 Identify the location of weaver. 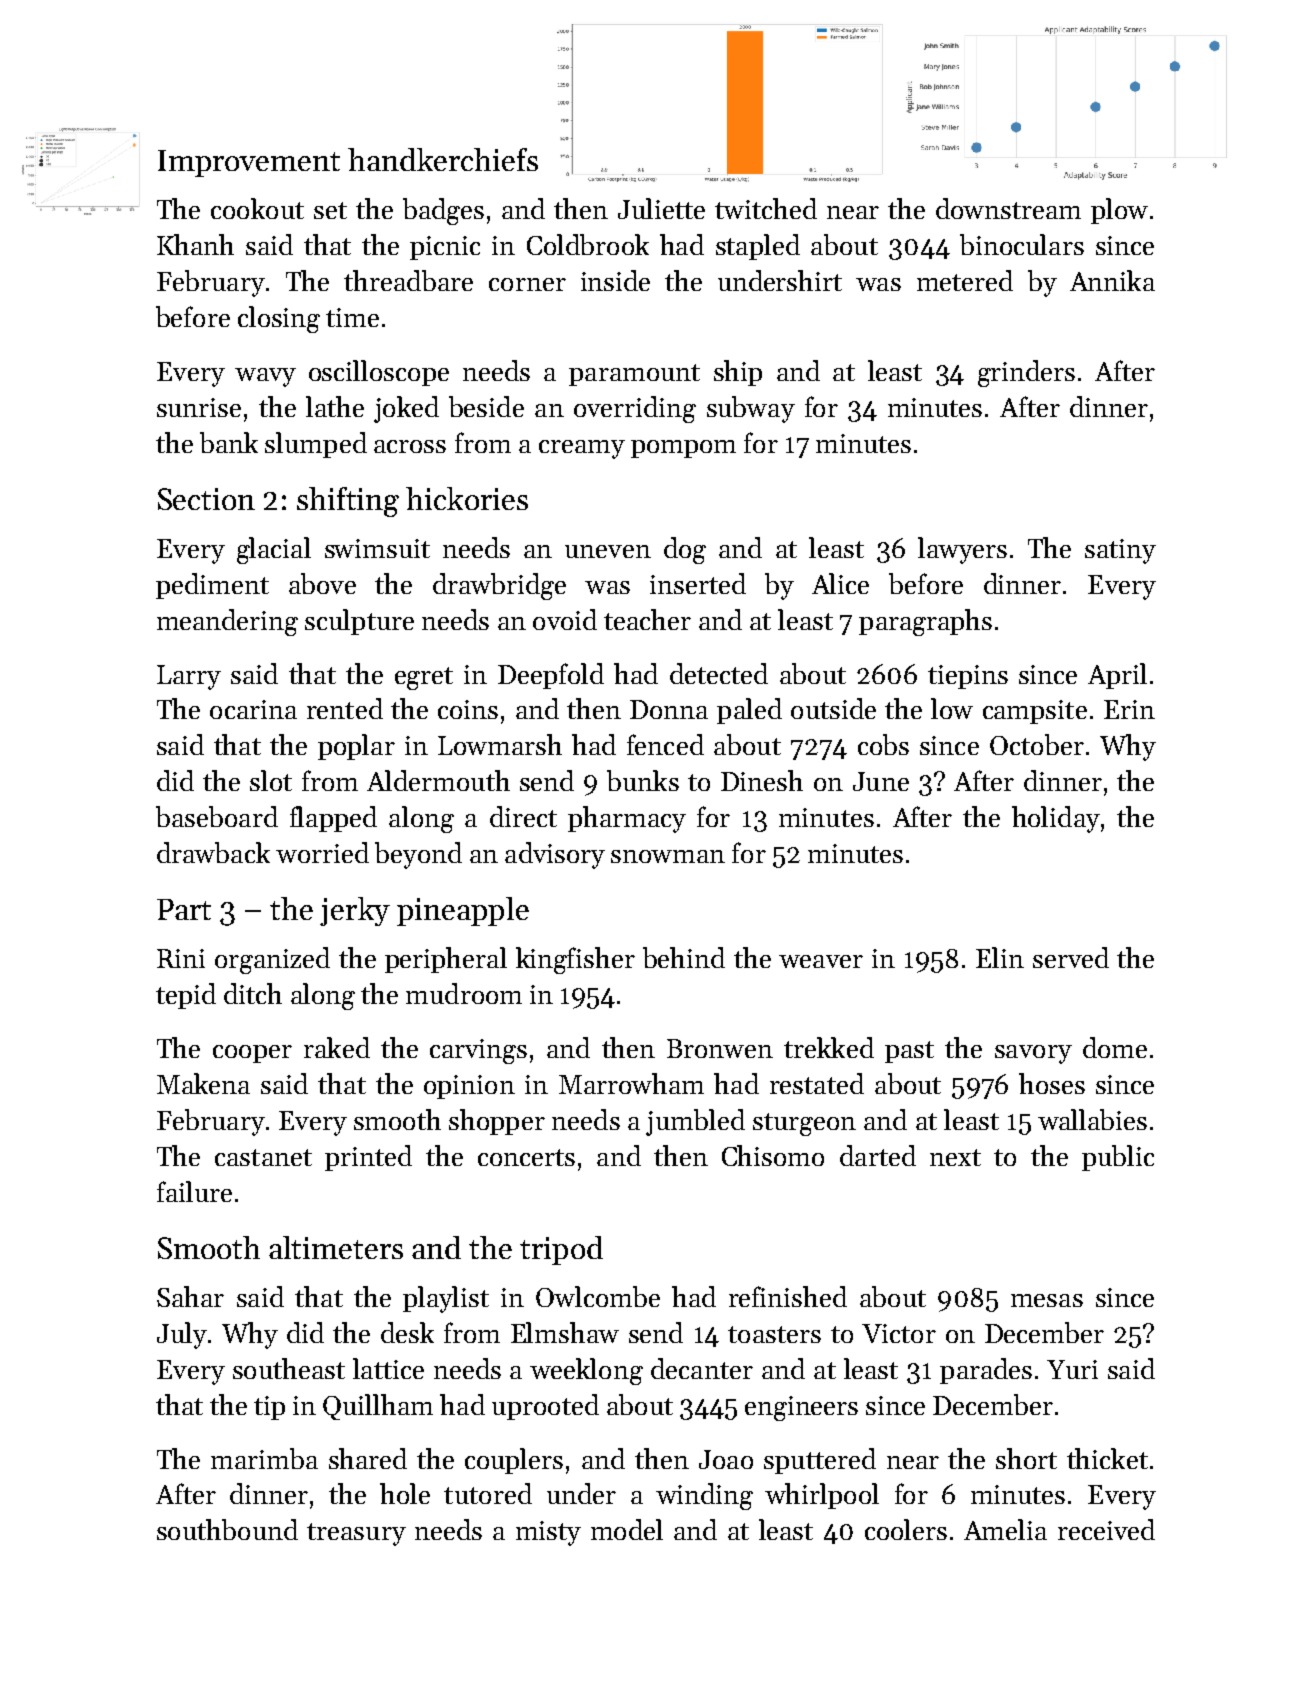
(821, 961).
